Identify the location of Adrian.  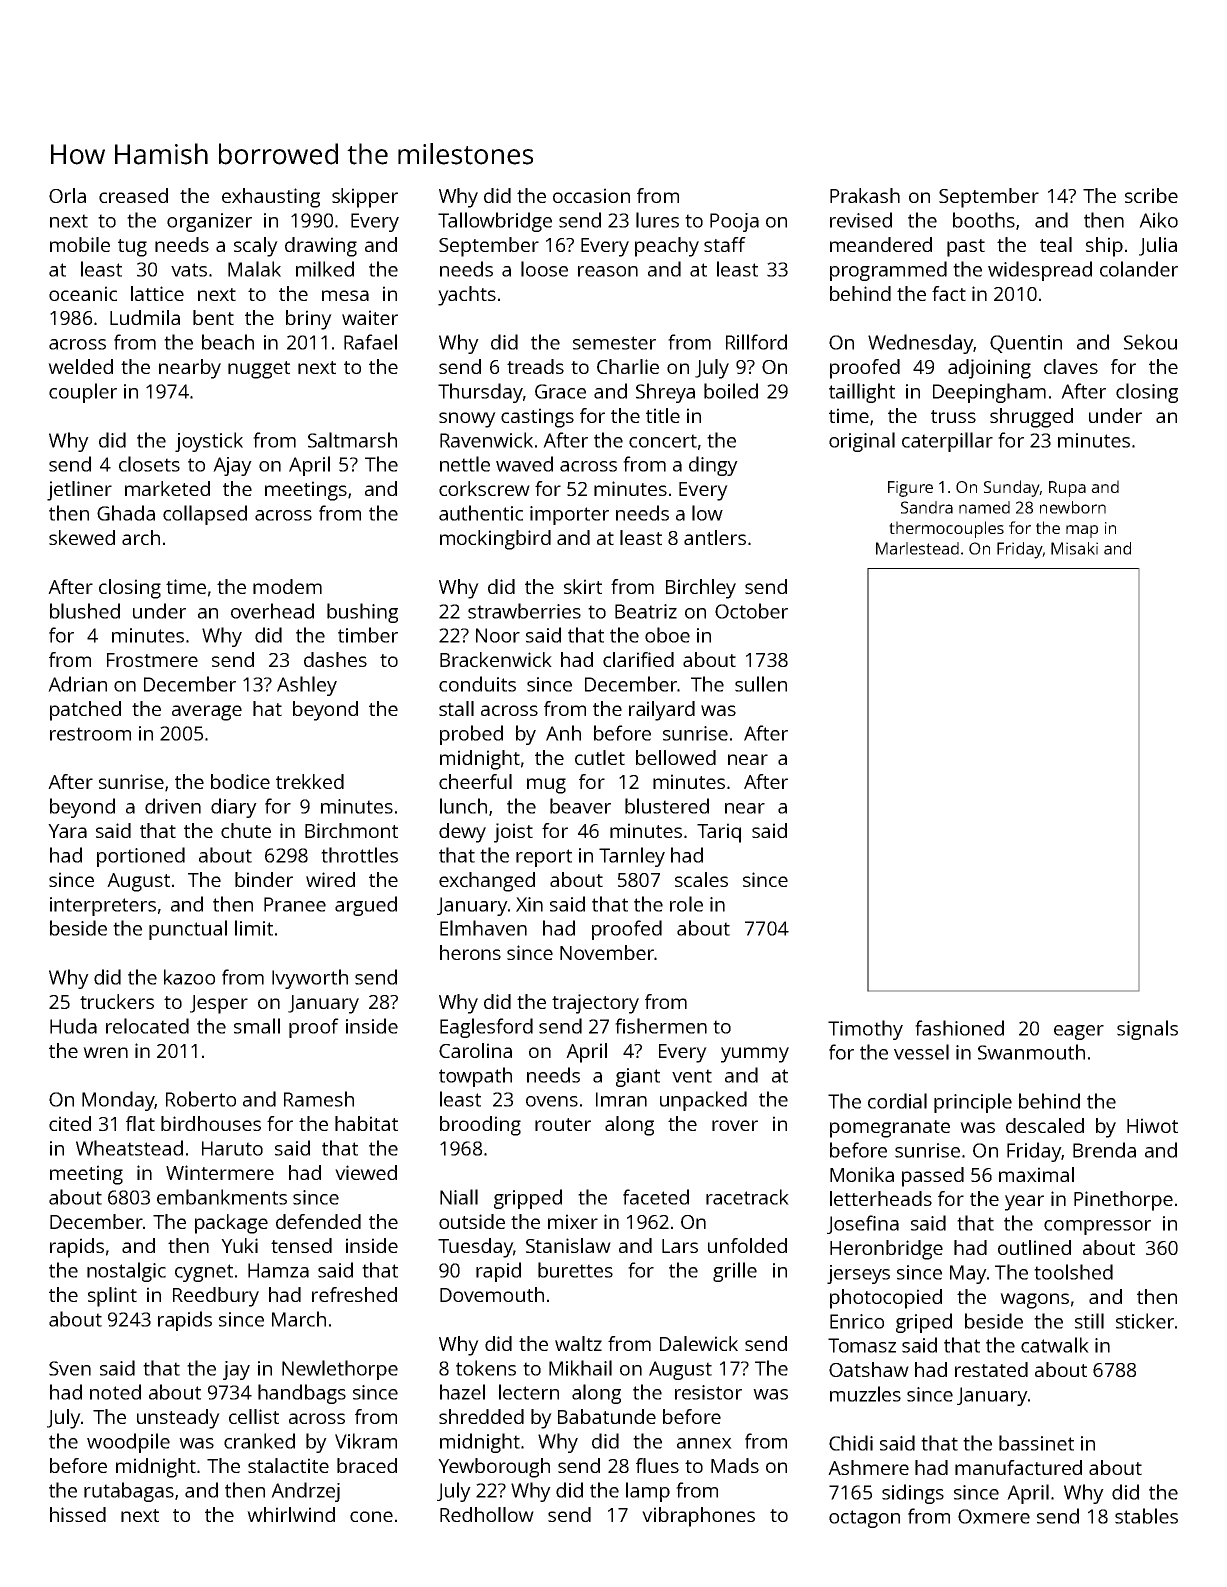
(77, 684).
